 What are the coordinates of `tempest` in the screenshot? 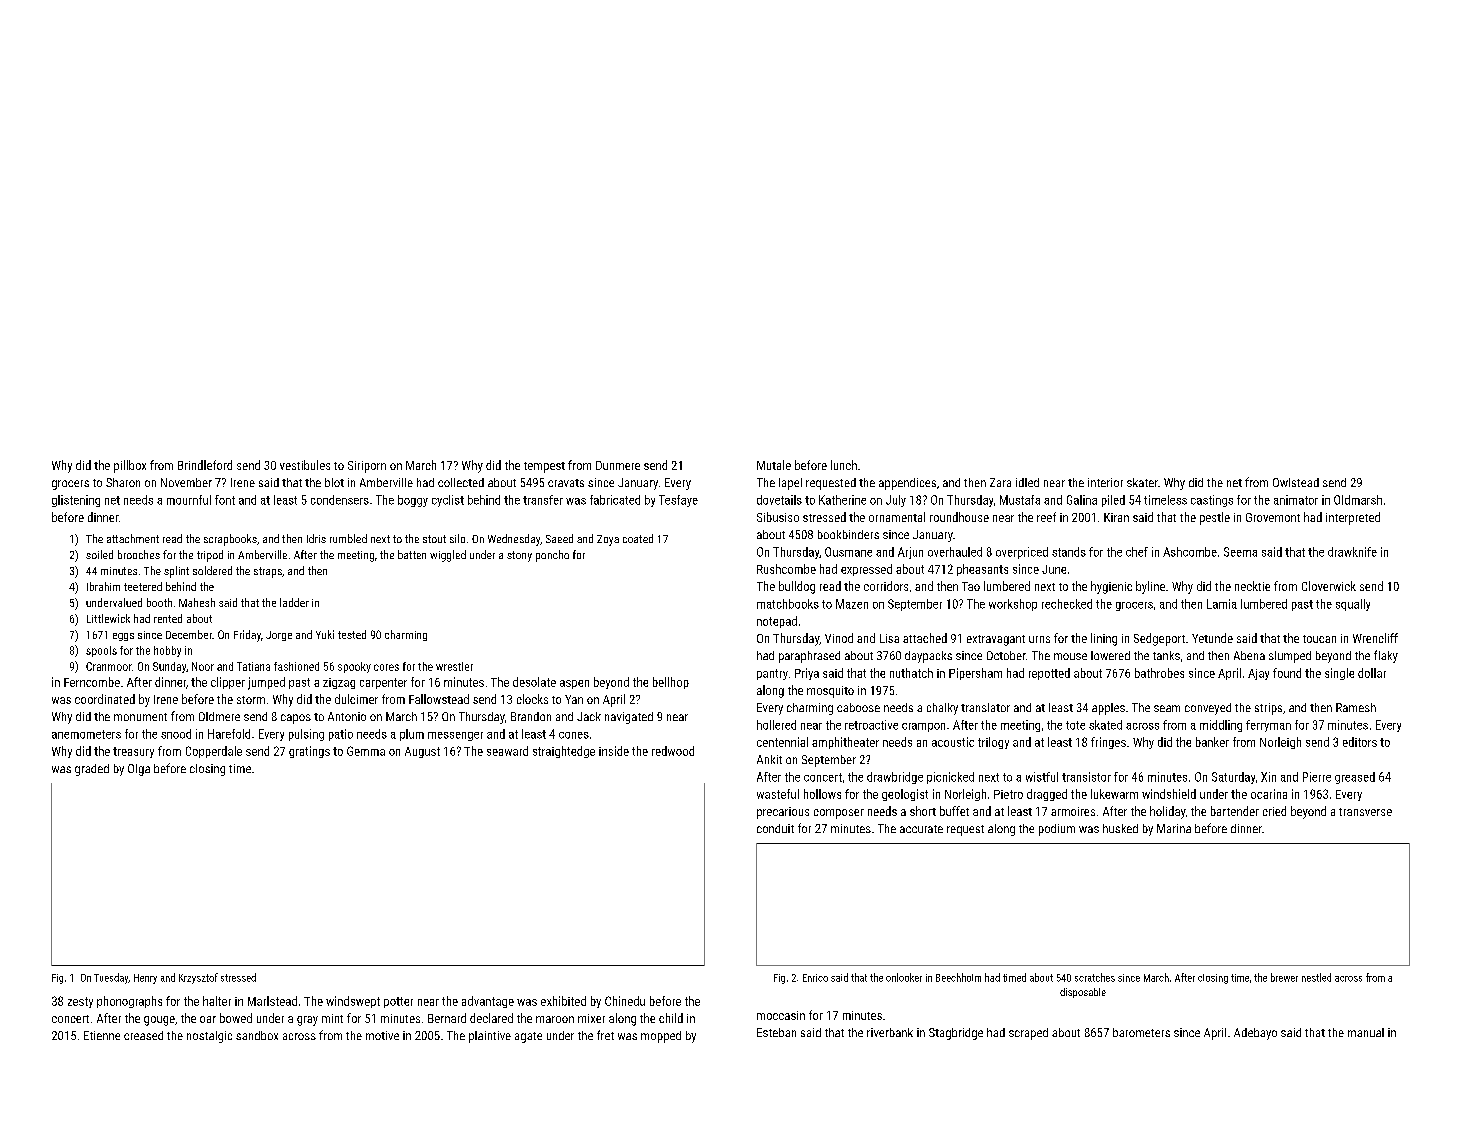 It's located at (544, 467).
